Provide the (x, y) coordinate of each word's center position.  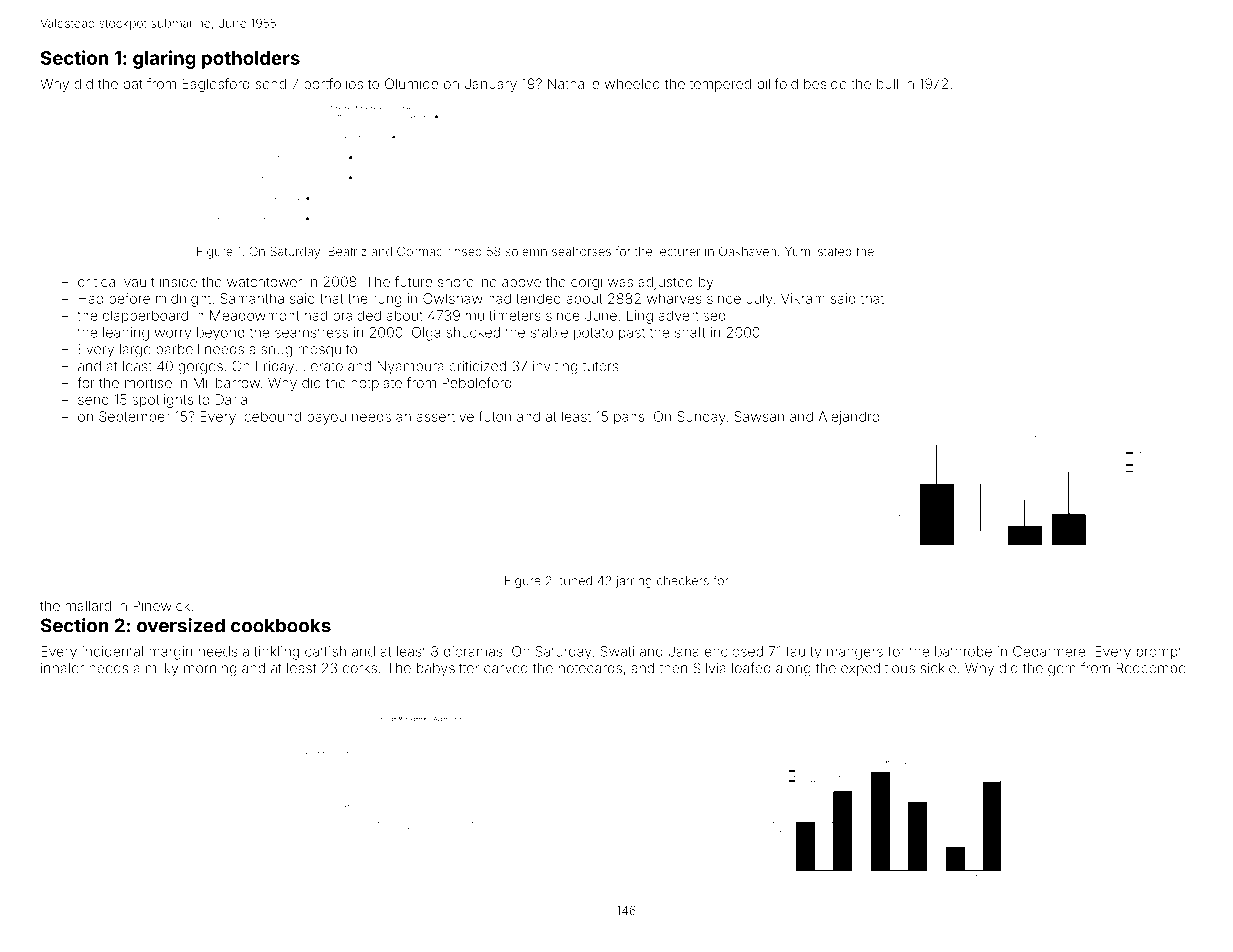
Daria (231, 399)
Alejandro (849, 418)
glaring (164, 59)
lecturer (678, 251)
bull (887, 83)
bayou (326, 418)
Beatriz (347, 251)
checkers (683, 581)
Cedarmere (1049, 651)
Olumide (411, 83)
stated (834, 251)
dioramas (473, 651)
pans (629, 419)
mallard (88, 605)
